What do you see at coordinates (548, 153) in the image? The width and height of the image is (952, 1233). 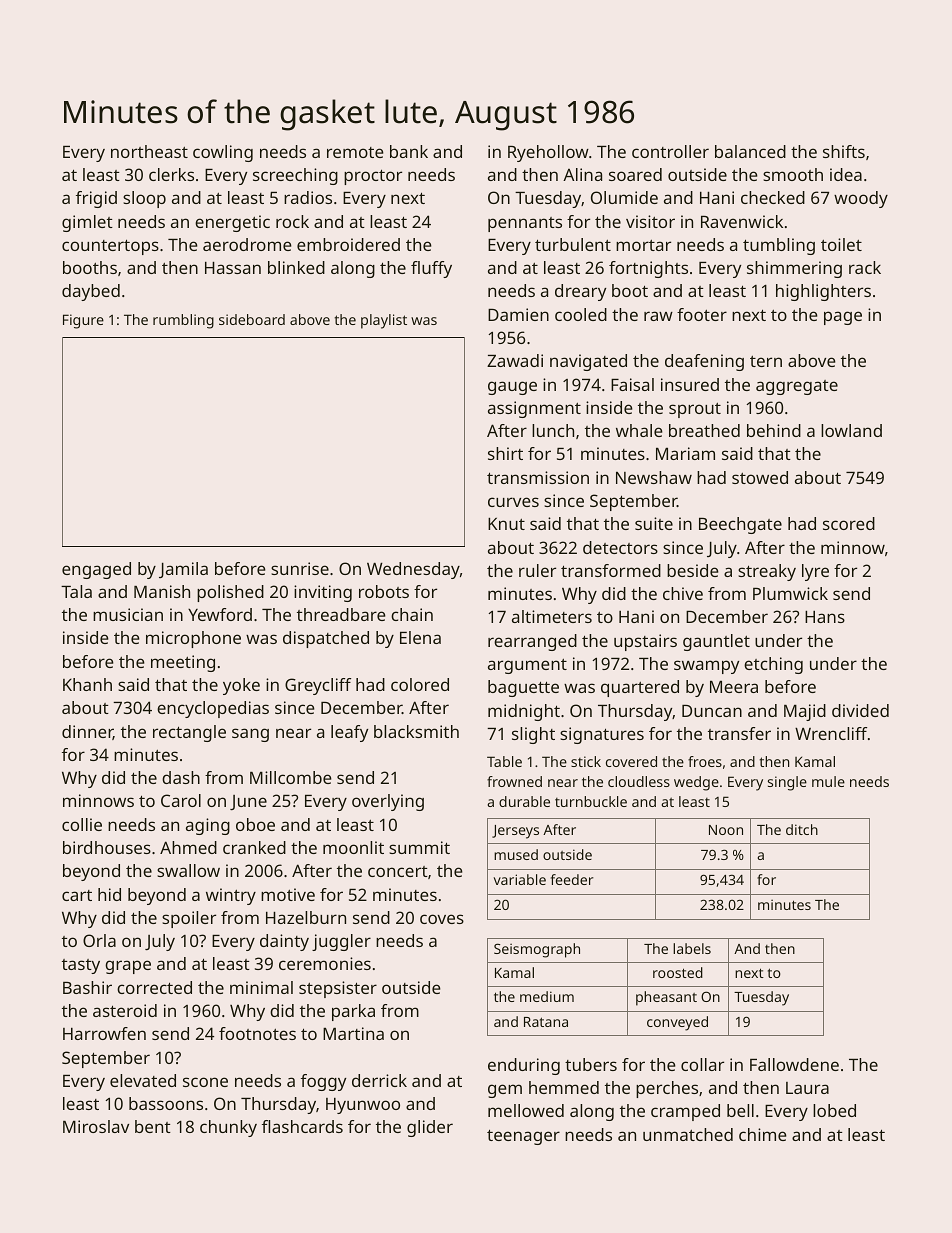 I see `Ryehollow` at bounding box center [548, 153].
